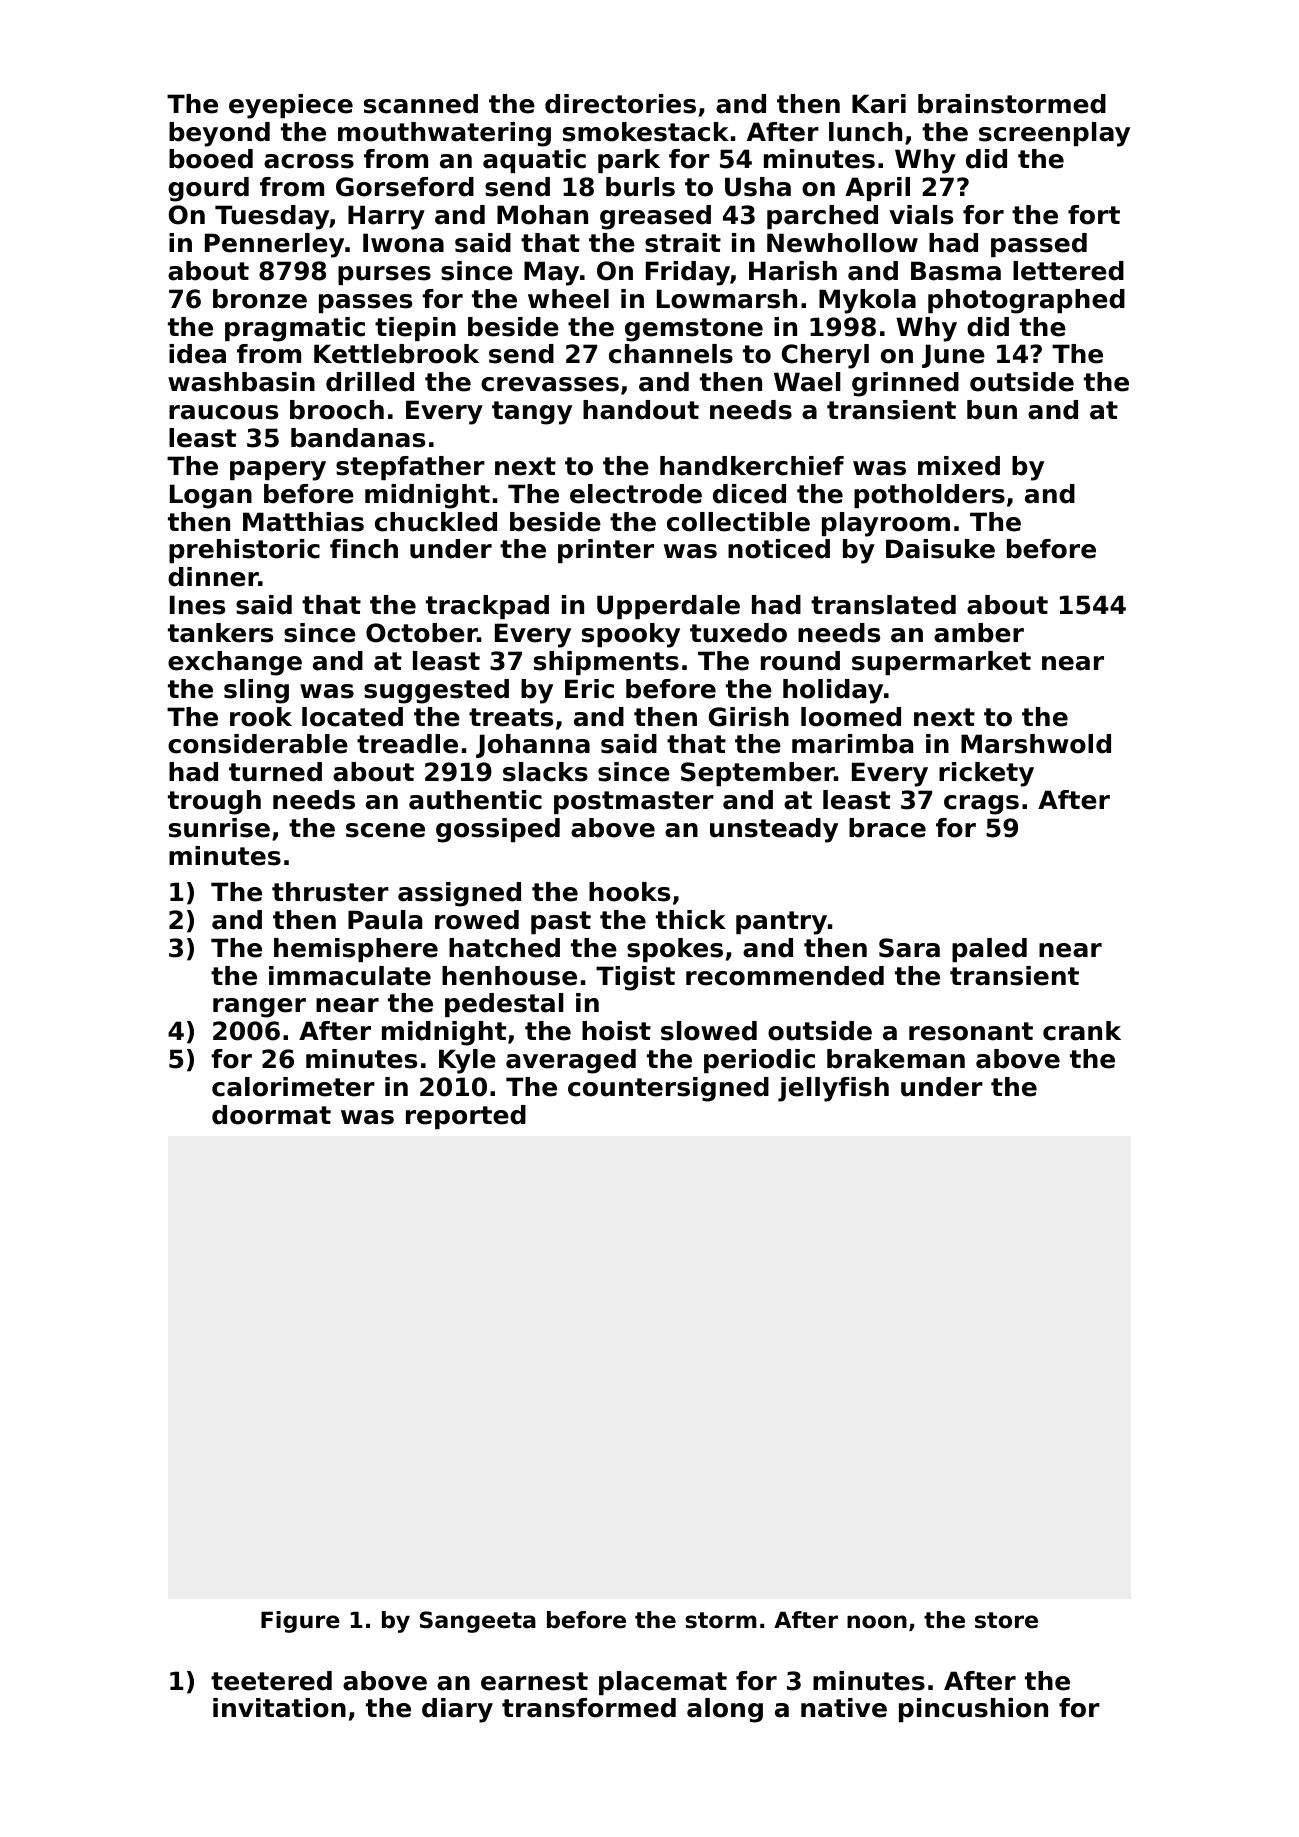 Image resolution: width=1299 pixels, height=1837 pixels. I want to click on doormat, so click(271, 1115).
